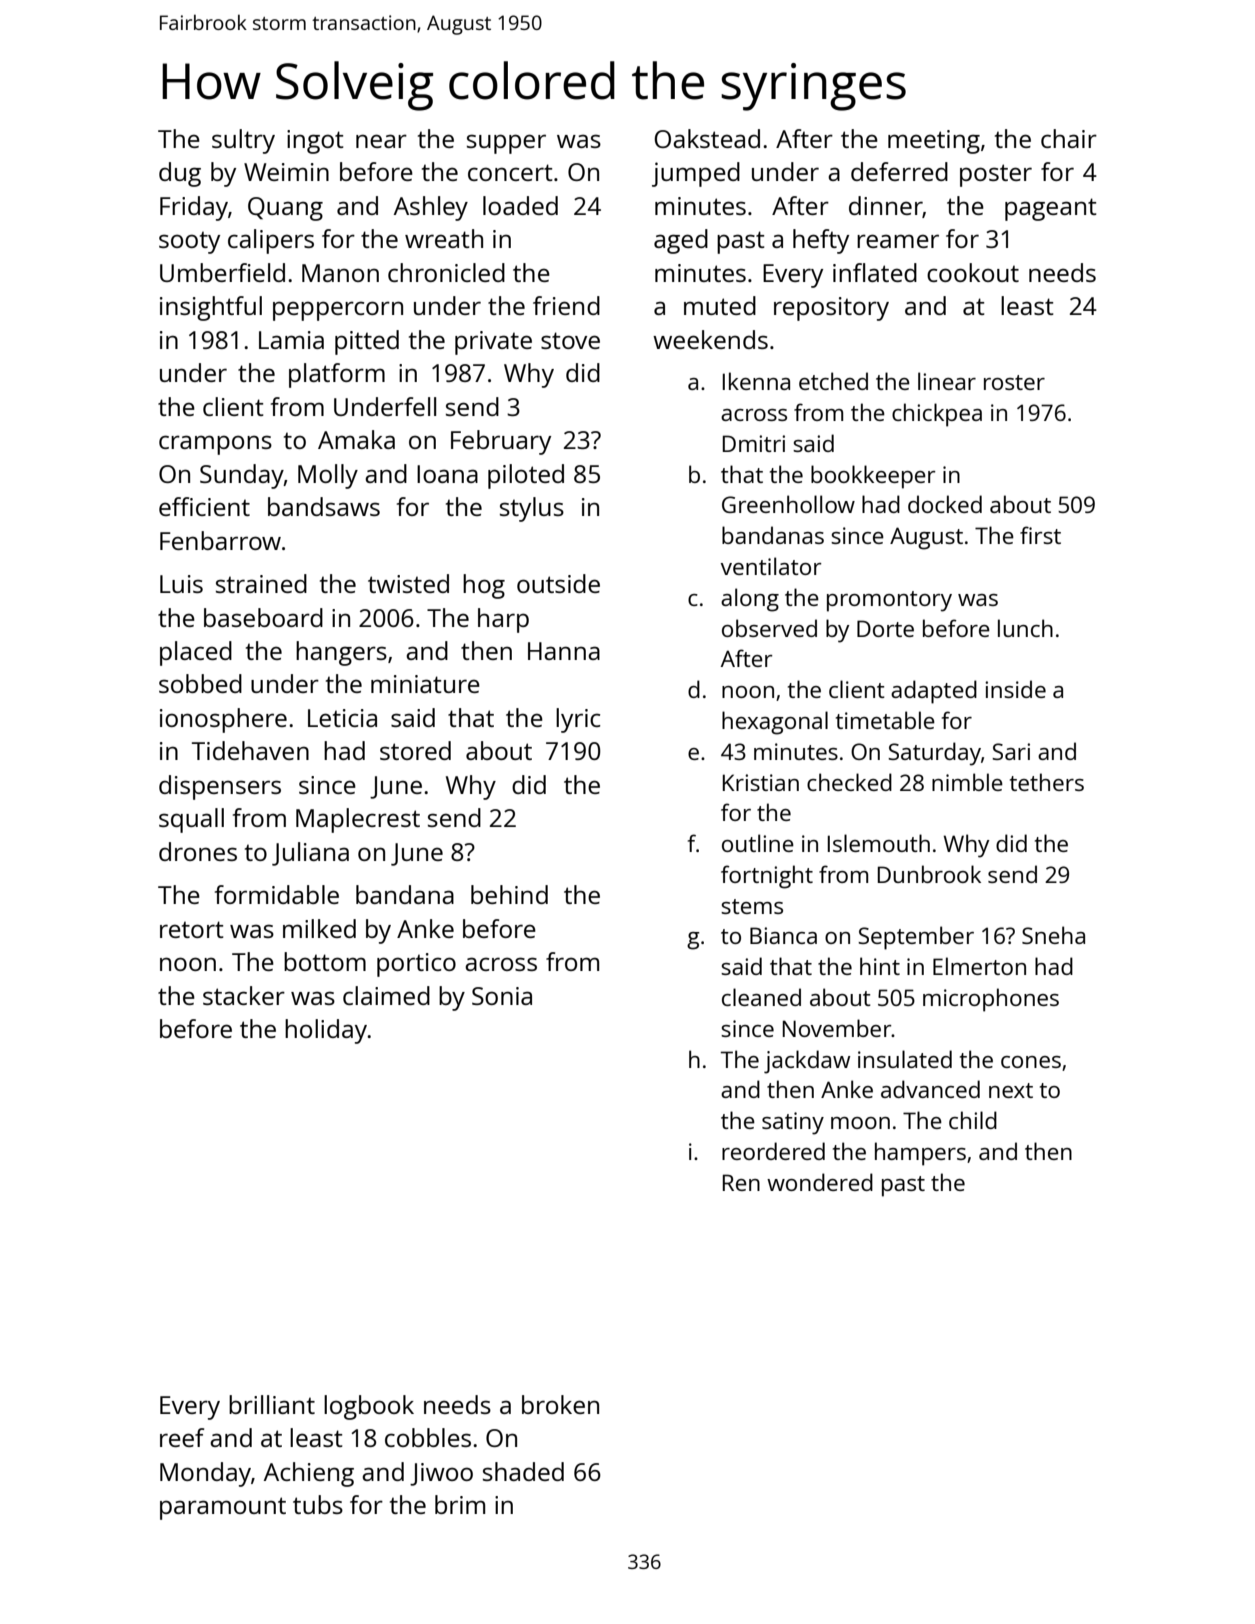  I want to click on along, so click(750, 600).
